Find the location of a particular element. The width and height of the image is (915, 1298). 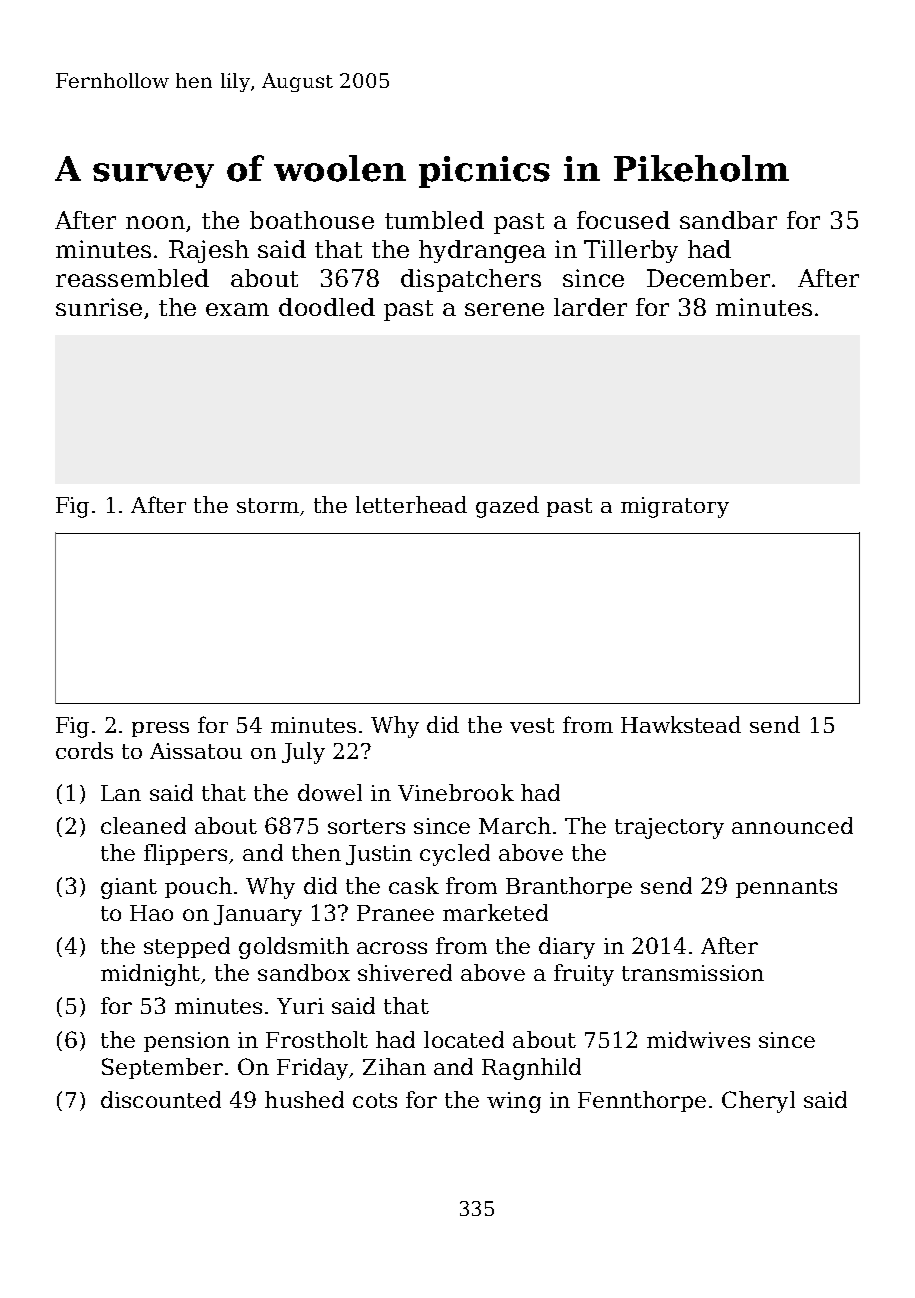

noon is located at coordinates (155, 222).
